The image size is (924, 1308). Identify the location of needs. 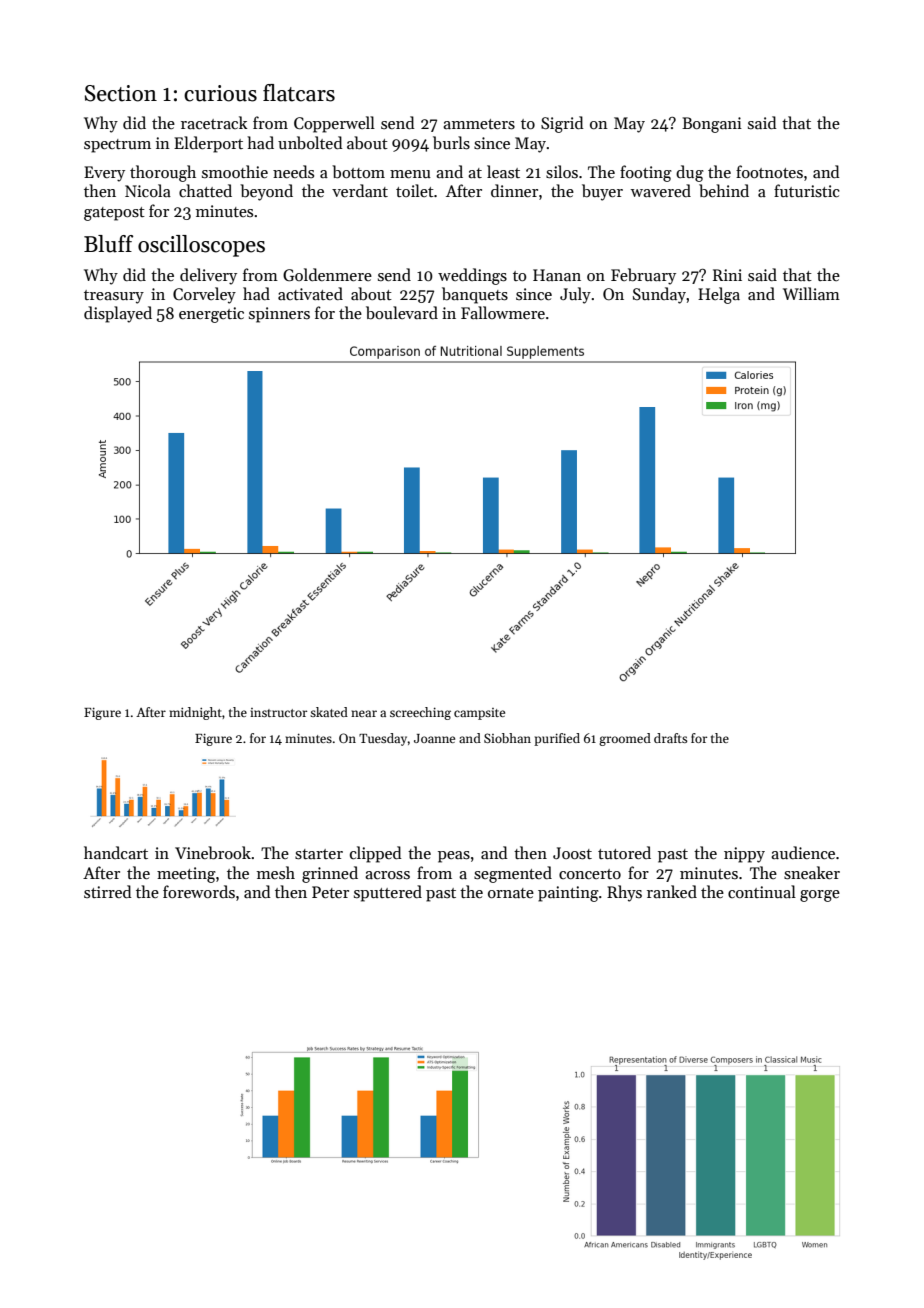
(293, 171).
